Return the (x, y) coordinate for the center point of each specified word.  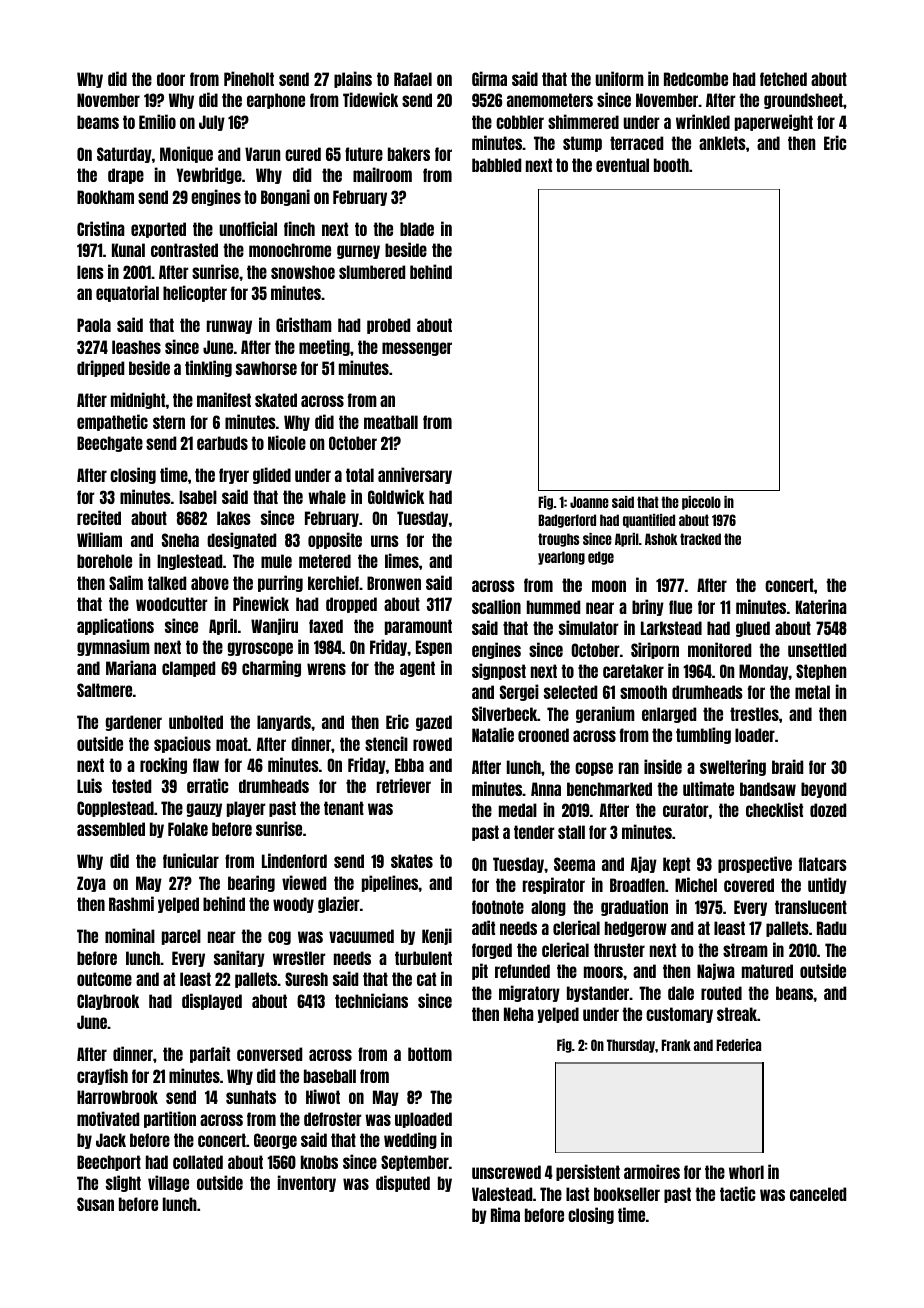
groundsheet (803, 101)
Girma (489, 78)
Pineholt (249, 78)
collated (198, 1162)
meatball (391, 422)
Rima (505, 1214)
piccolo (701, 503)
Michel (696, 884)
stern (169, 422)
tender (534, 832)
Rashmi (131, 903)
